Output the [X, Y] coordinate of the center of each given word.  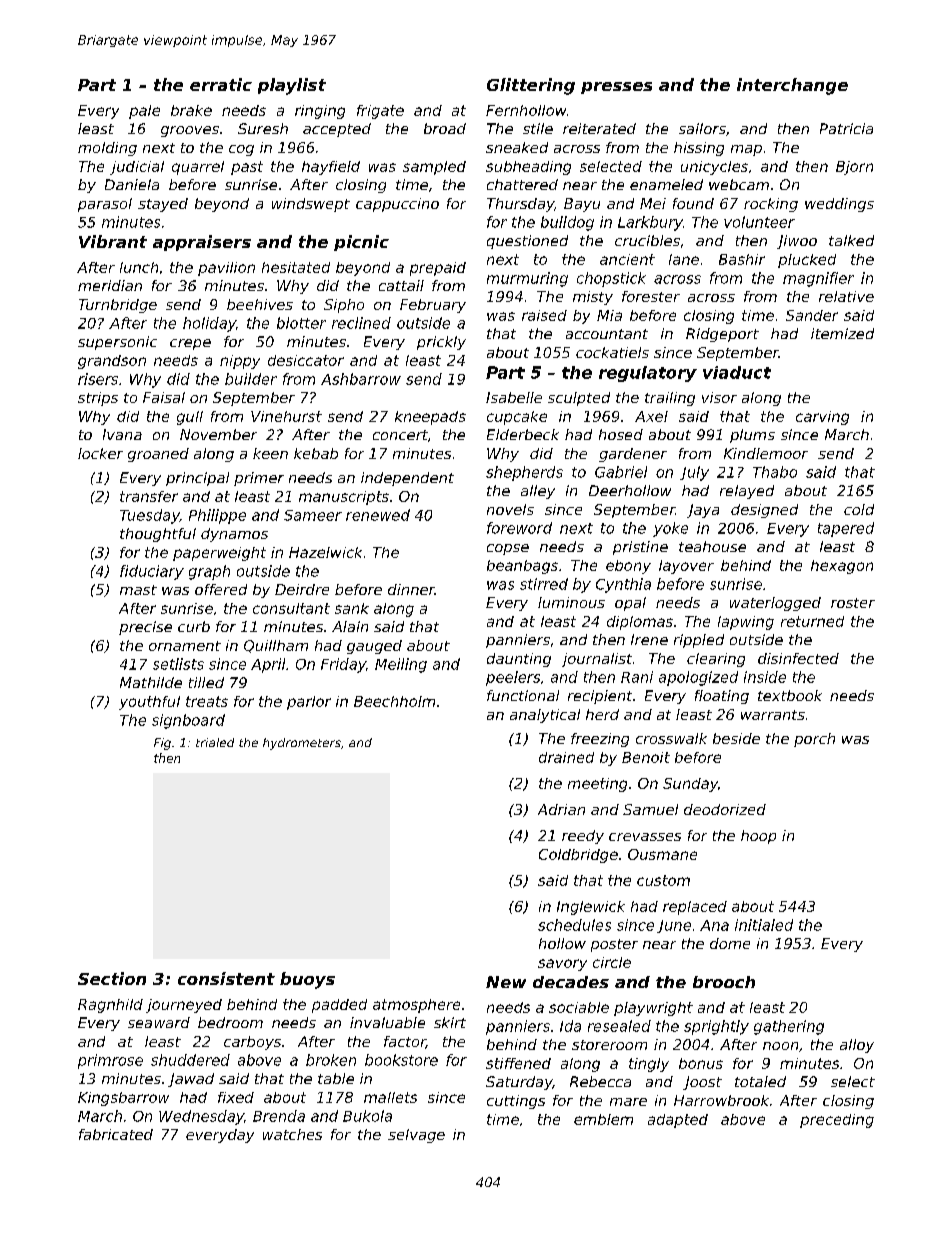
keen [270, 453]
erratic [221, 84]
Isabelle [514, 397]
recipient [600, 697]
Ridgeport [722, 335]
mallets [390, 1097]
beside [736, 738]
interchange [792, 86]
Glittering [531, 86]
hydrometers [302, 744]
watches [292, 1134]
